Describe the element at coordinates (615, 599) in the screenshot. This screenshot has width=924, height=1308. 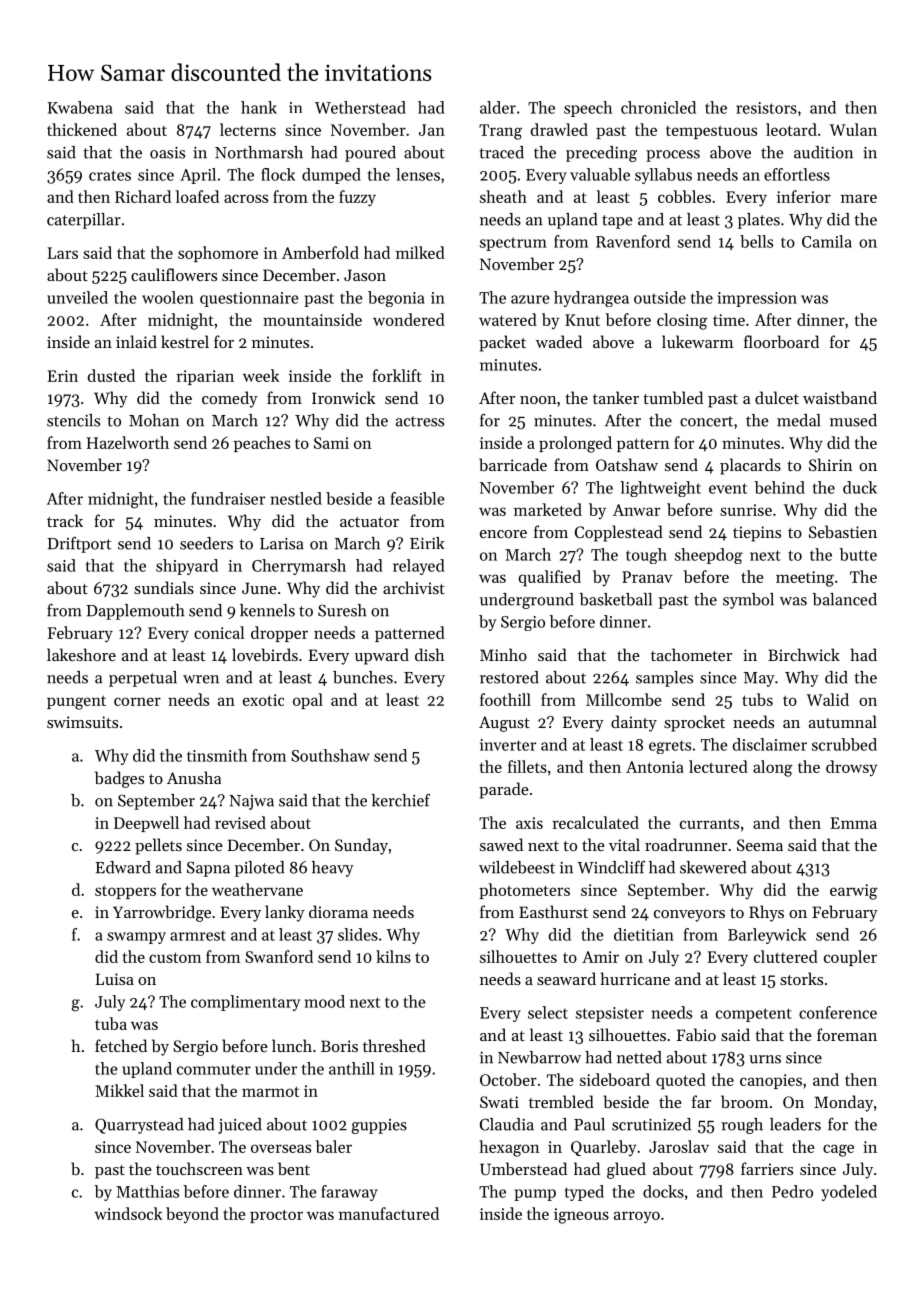
I see `basketball` at that location.
